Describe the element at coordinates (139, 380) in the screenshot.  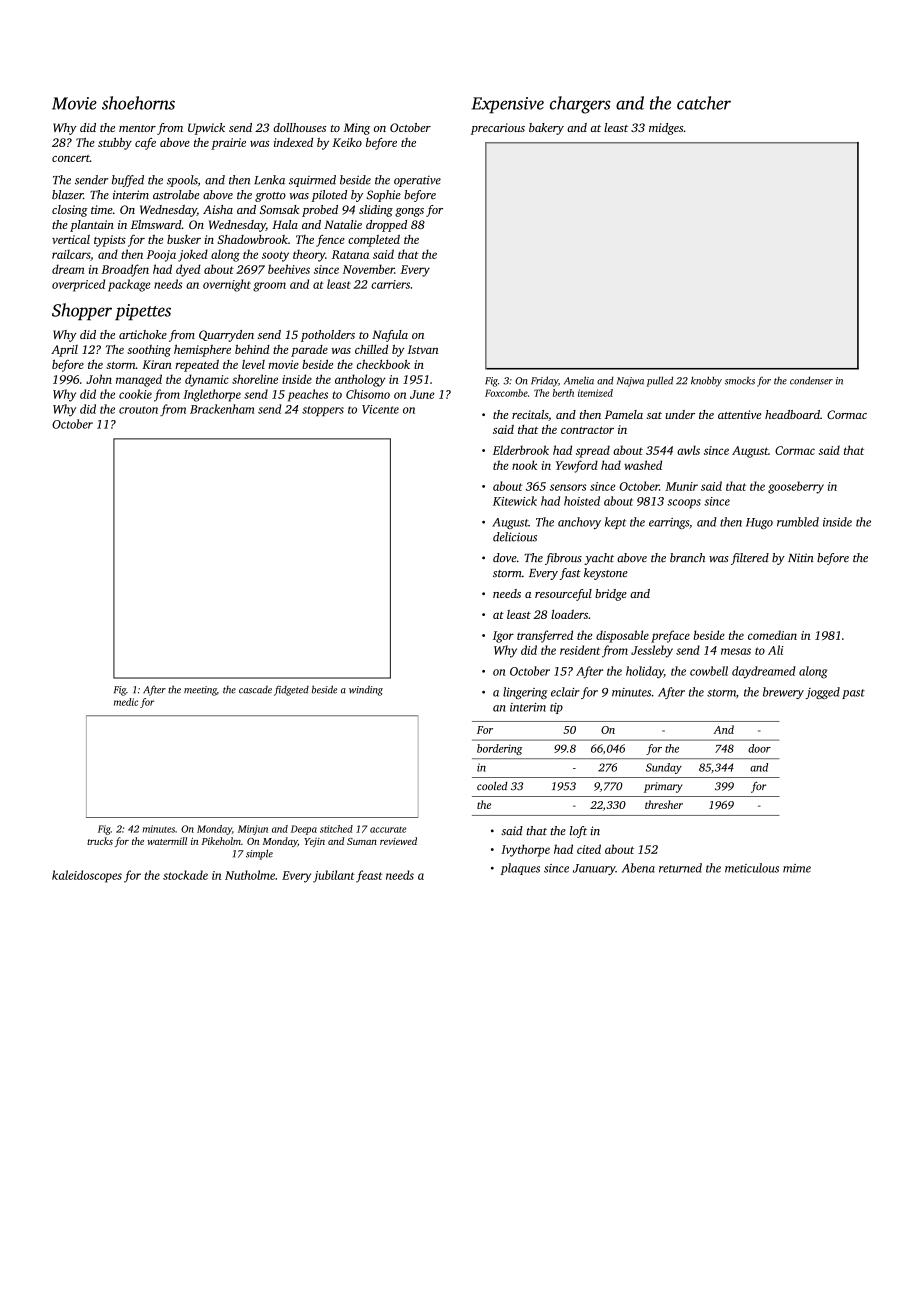
I see `managed` at that location.
